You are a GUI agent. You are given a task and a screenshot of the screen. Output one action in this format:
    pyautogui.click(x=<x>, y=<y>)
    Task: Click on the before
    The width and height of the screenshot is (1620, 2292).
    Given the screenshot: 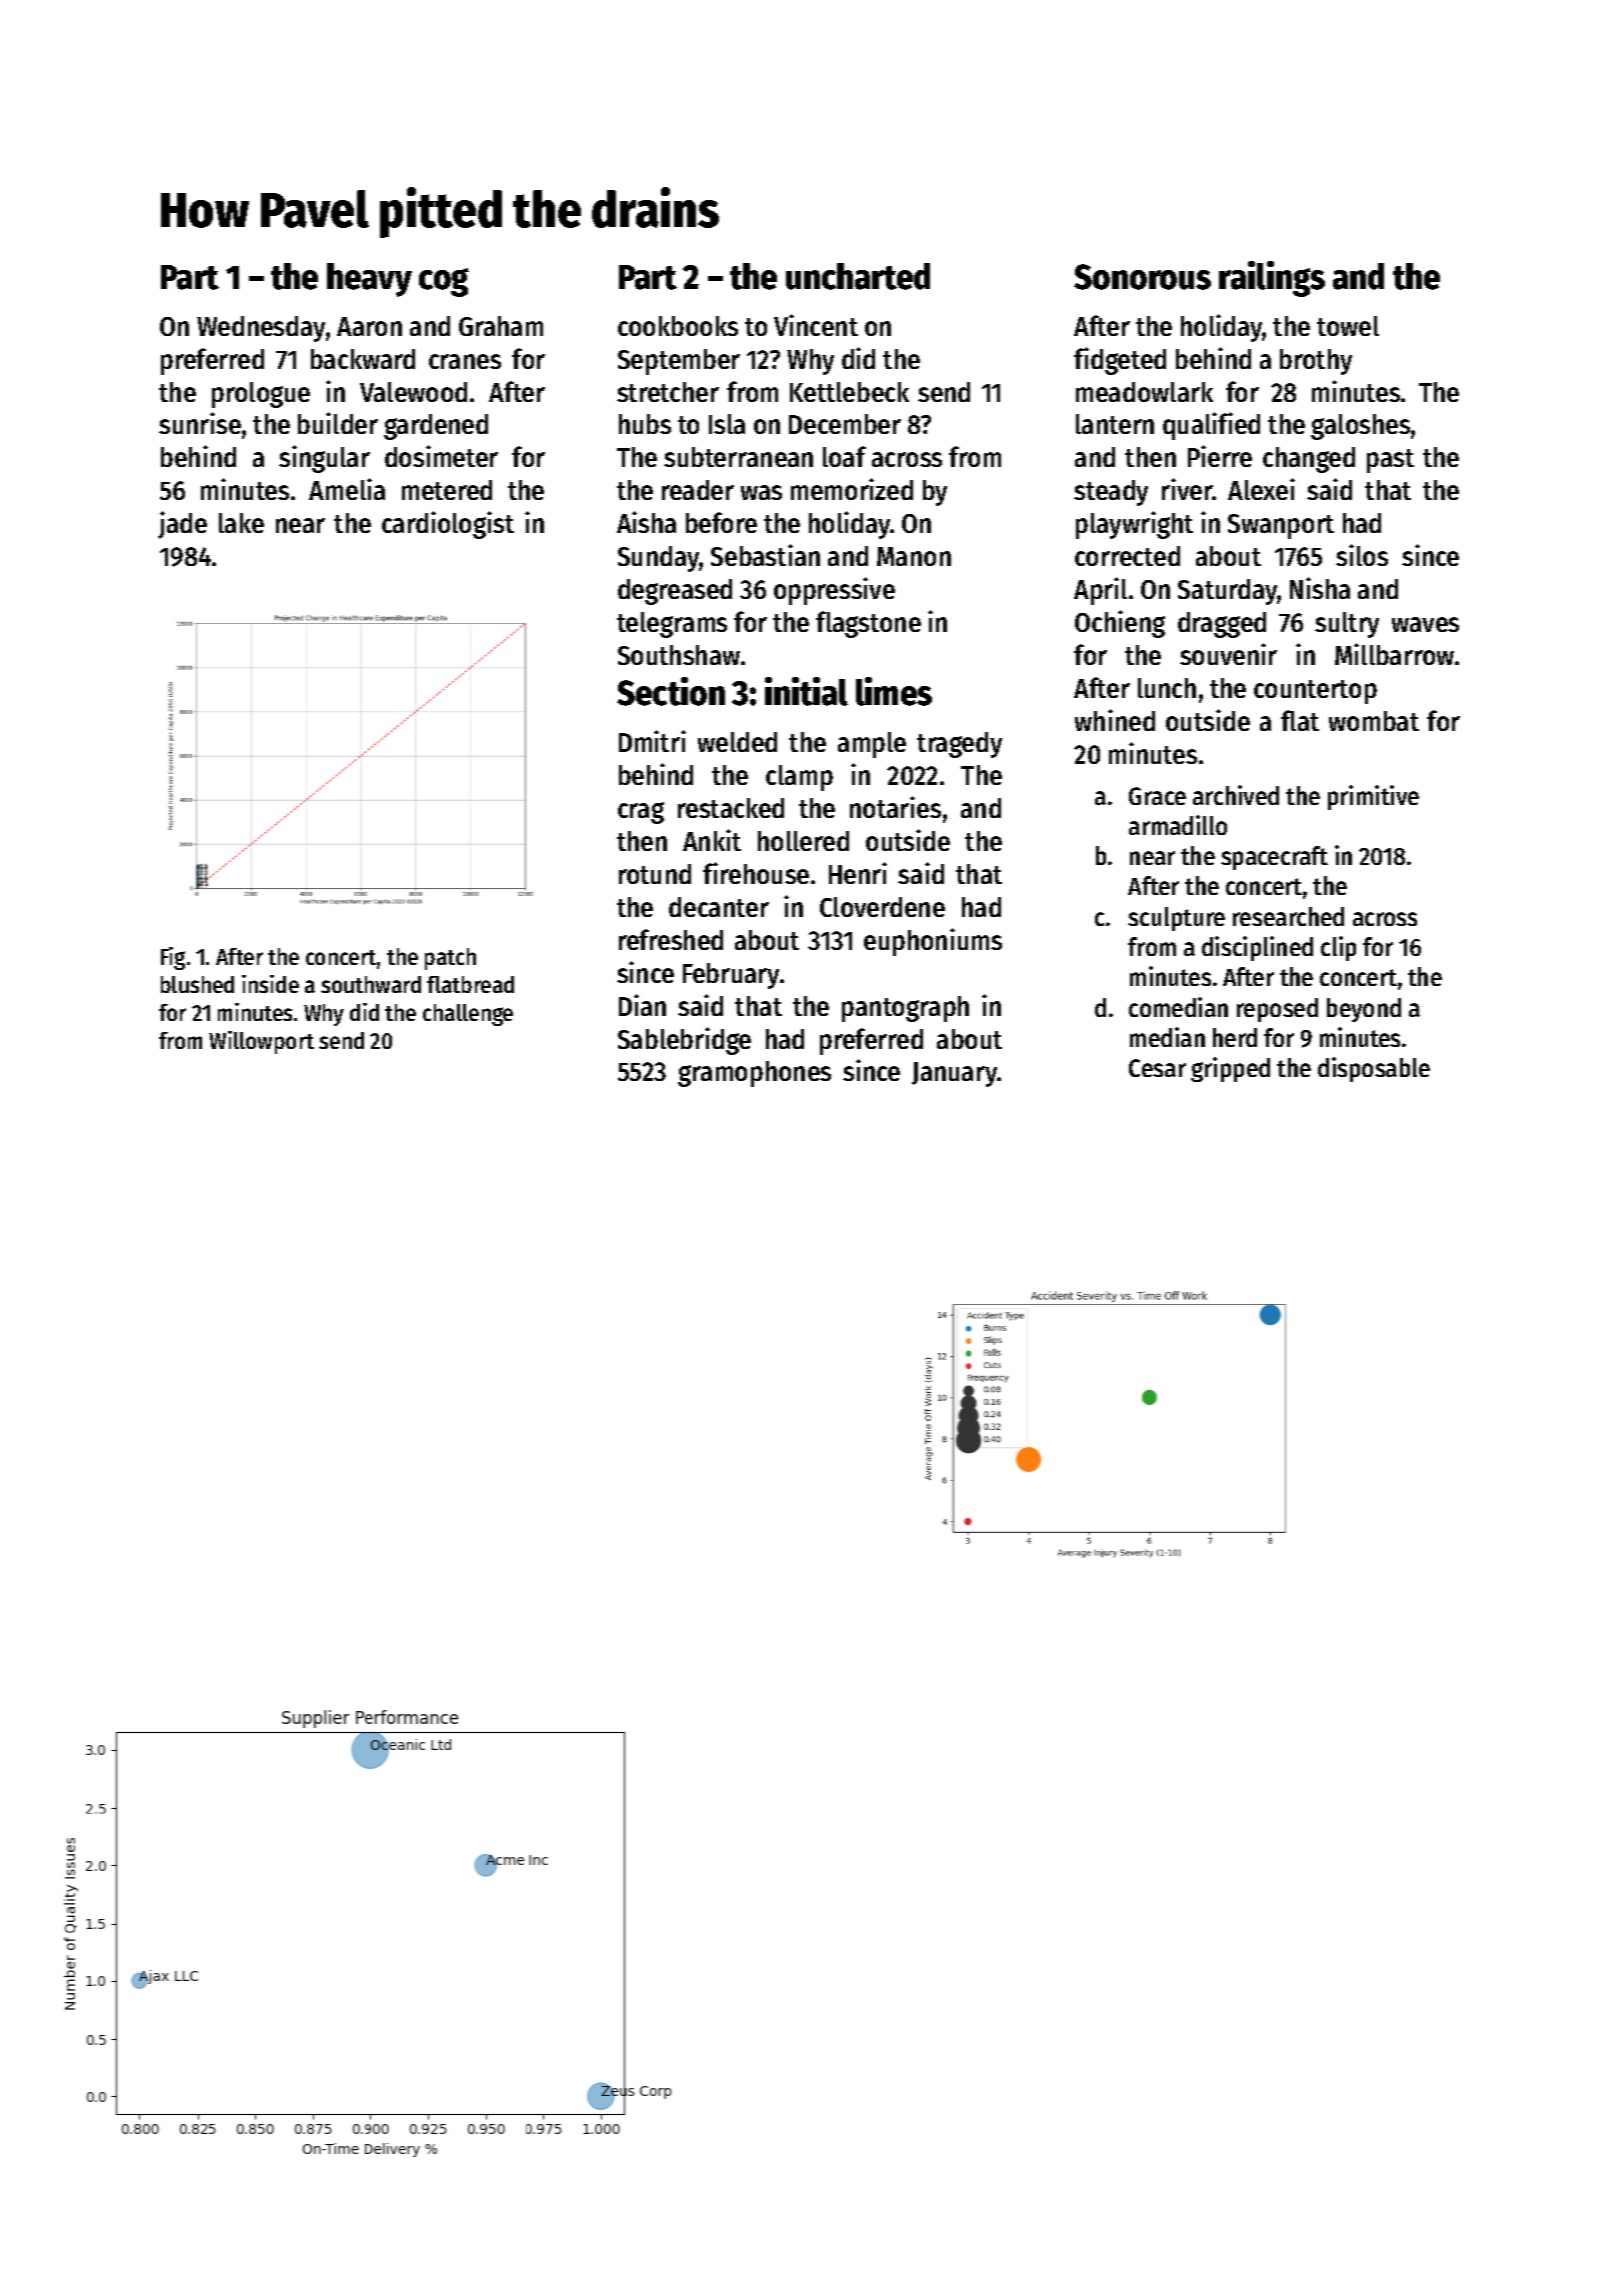 What is the action you would take?
    pyautogui.click(x=721, y=522)
